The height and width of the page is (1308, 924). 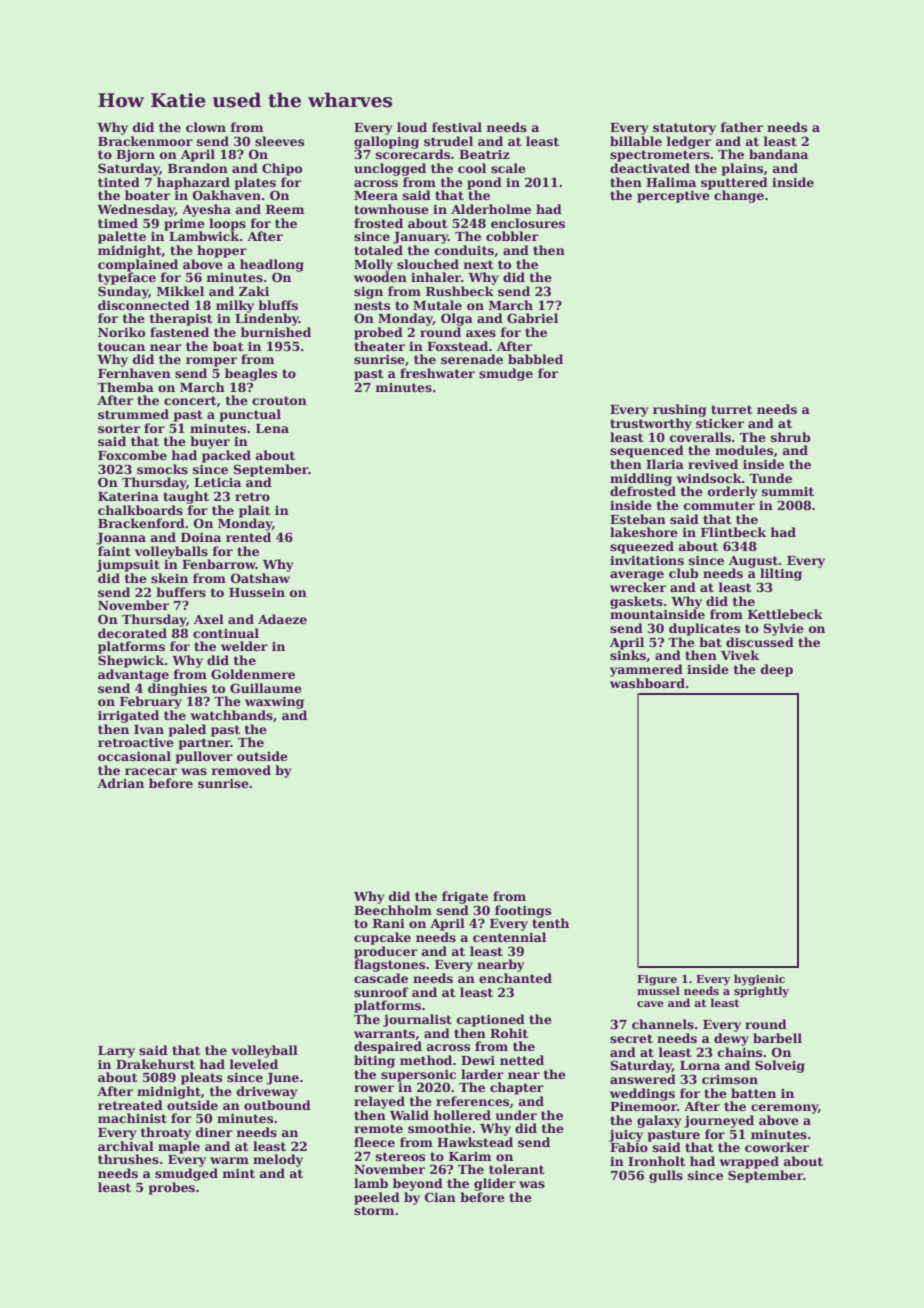 I want to click on shrub, so click(x=791, y=437).
